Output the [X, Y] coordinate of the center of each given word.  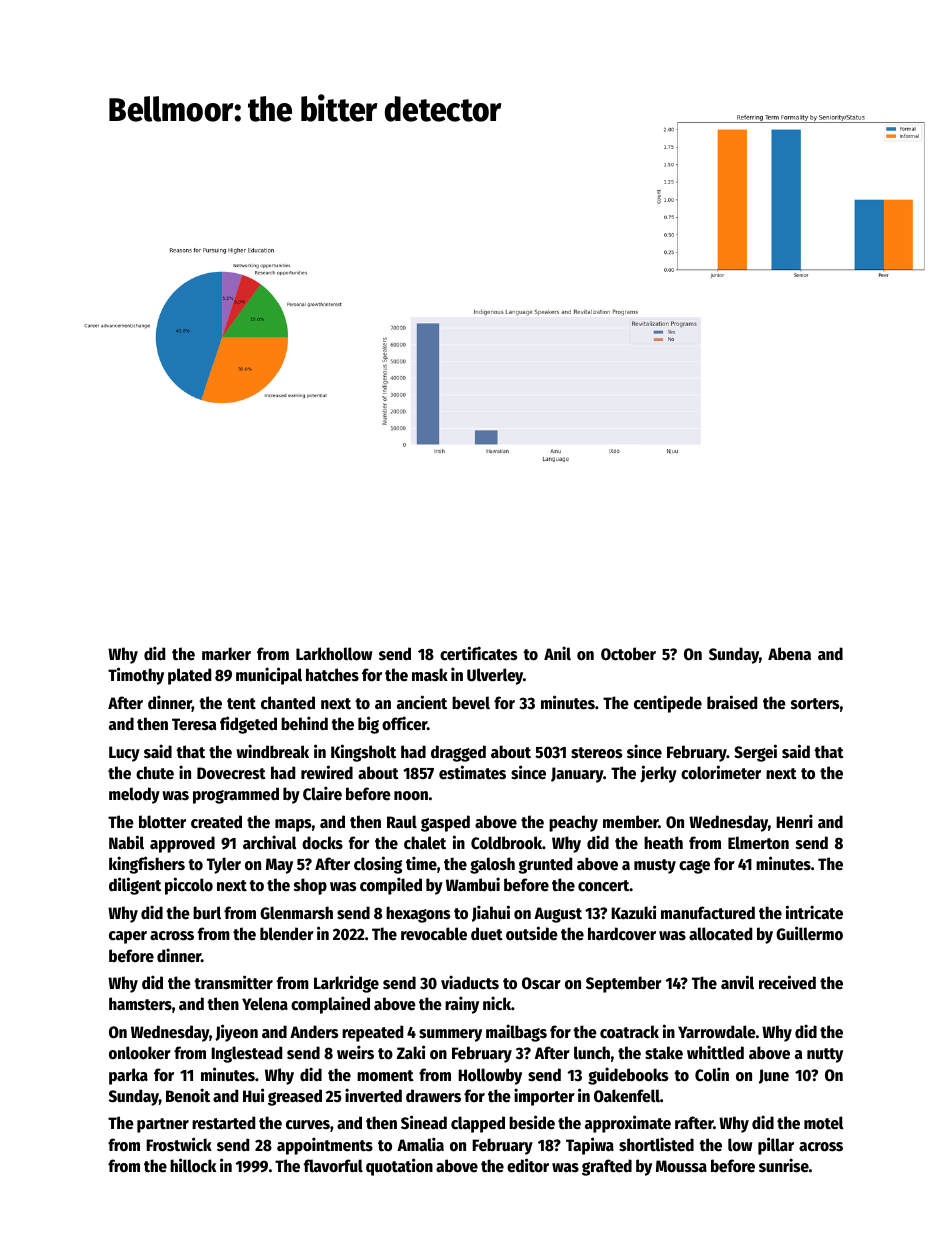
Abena [789, 654]
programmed [236, 795]
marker [226, 654]
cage [694, 867]
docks [322, 843]
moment [385, 1076]
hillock [193, 1165]
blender [287, 934]
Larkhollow [334, 654]
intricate [814, 912]
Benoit [188, 1095]
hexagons [418, 914]
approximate [628, 1124]
